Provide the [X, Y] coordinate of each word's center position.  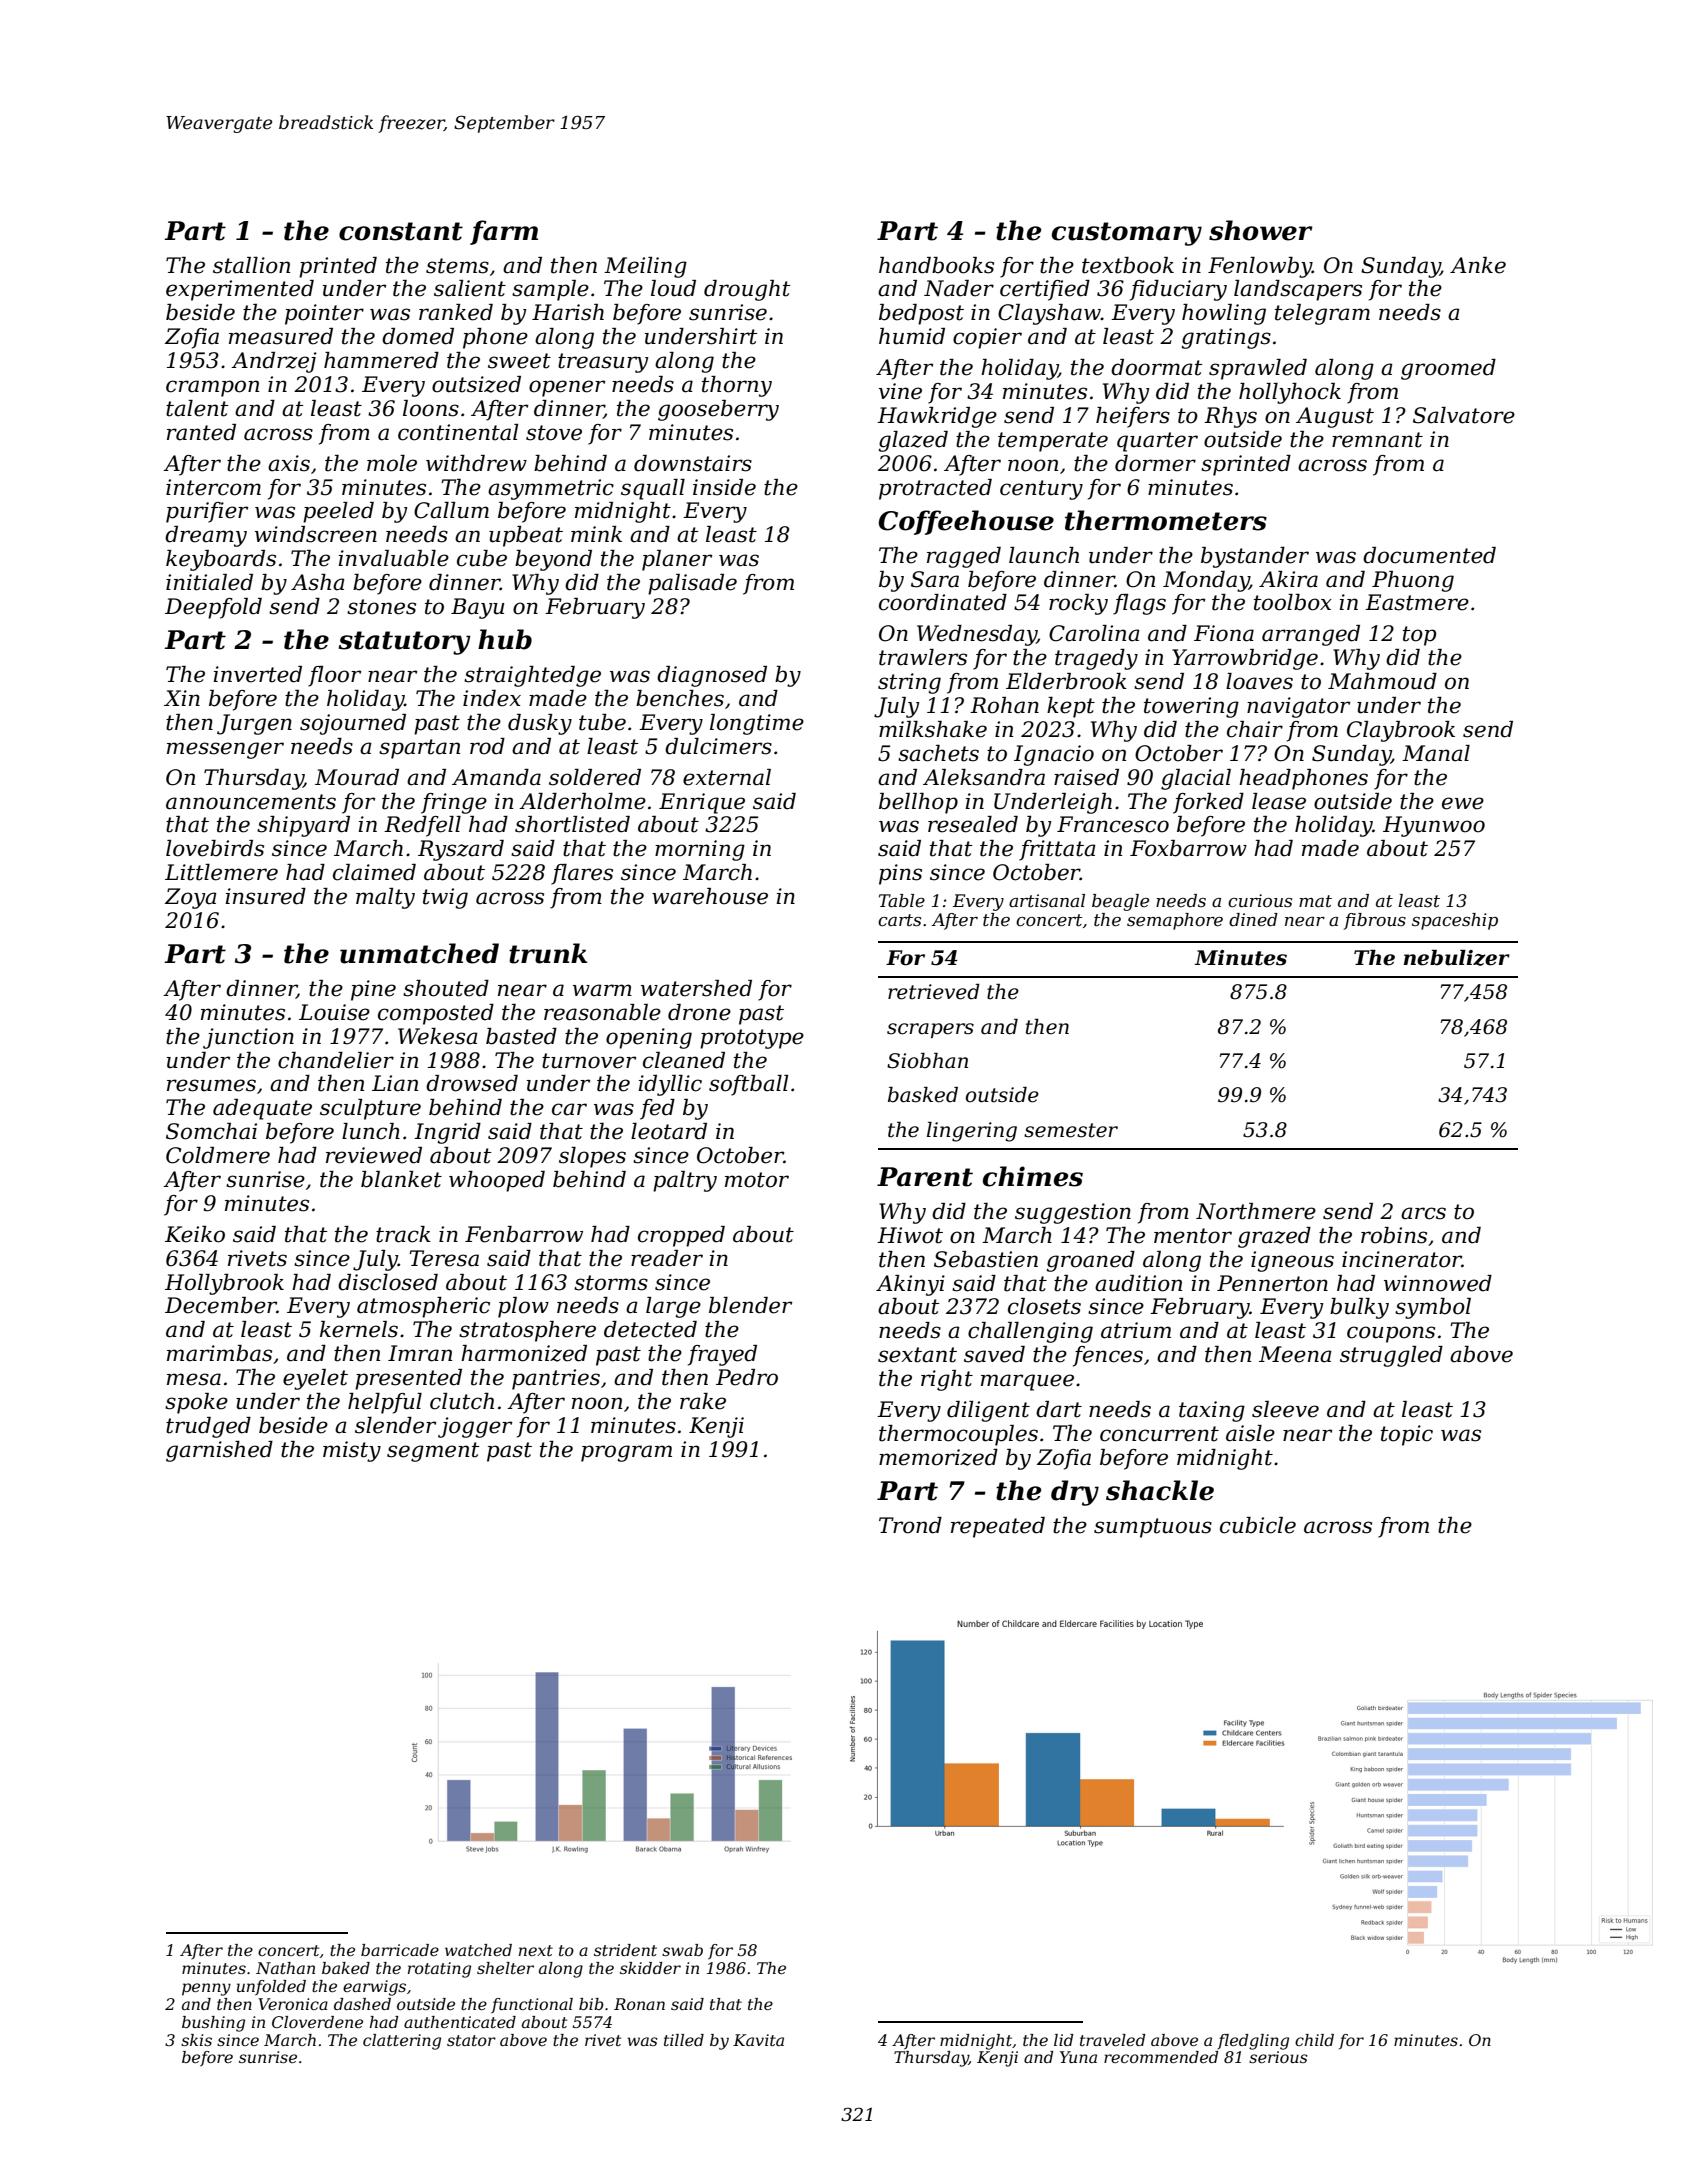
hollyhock [1290, 393]
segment [433, 1452]
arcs [1423, 1213]
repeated [998, 1527]
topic [1407, 1435]
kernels [359, 1329]
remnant [1377, 440]
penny [206, 1989]
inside [724, 487]
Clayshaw [1049, 314]
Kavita [758, 2040]
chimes [1033, 1176]
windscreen [316, 534]
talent [197, 408]
